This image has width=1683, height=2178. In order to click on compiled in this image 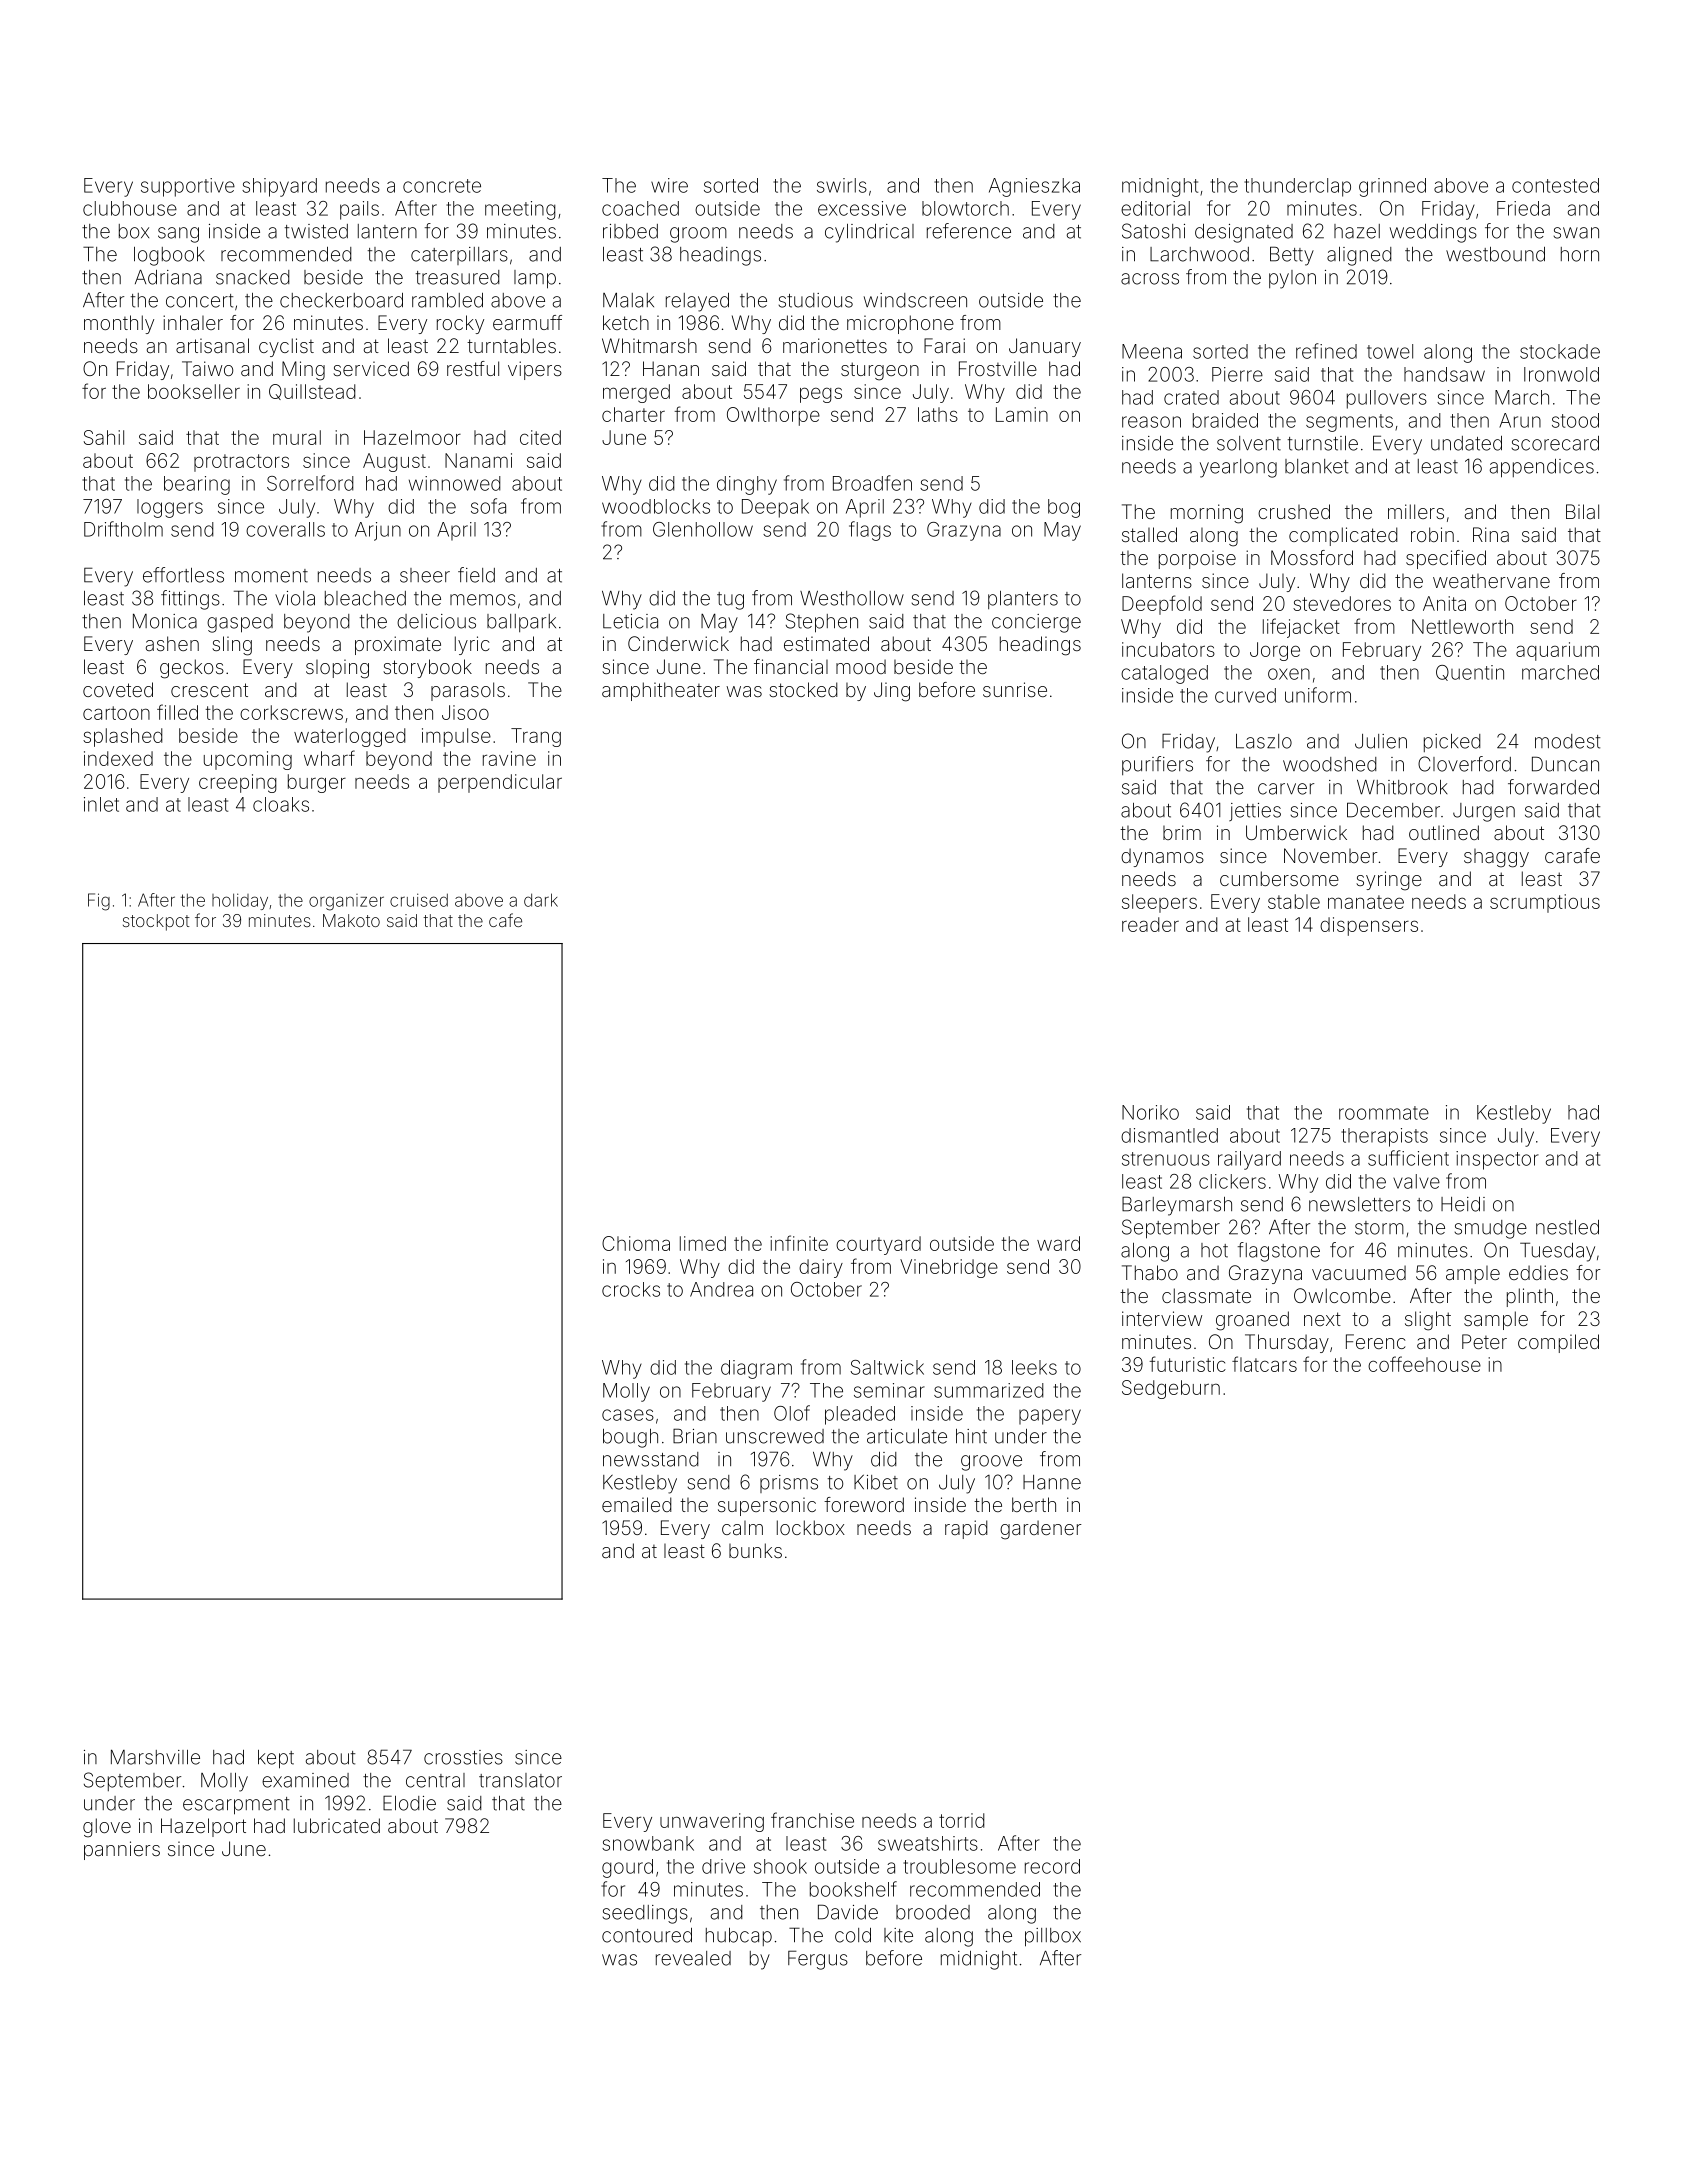, I will do `click(1558, 1343)`.
